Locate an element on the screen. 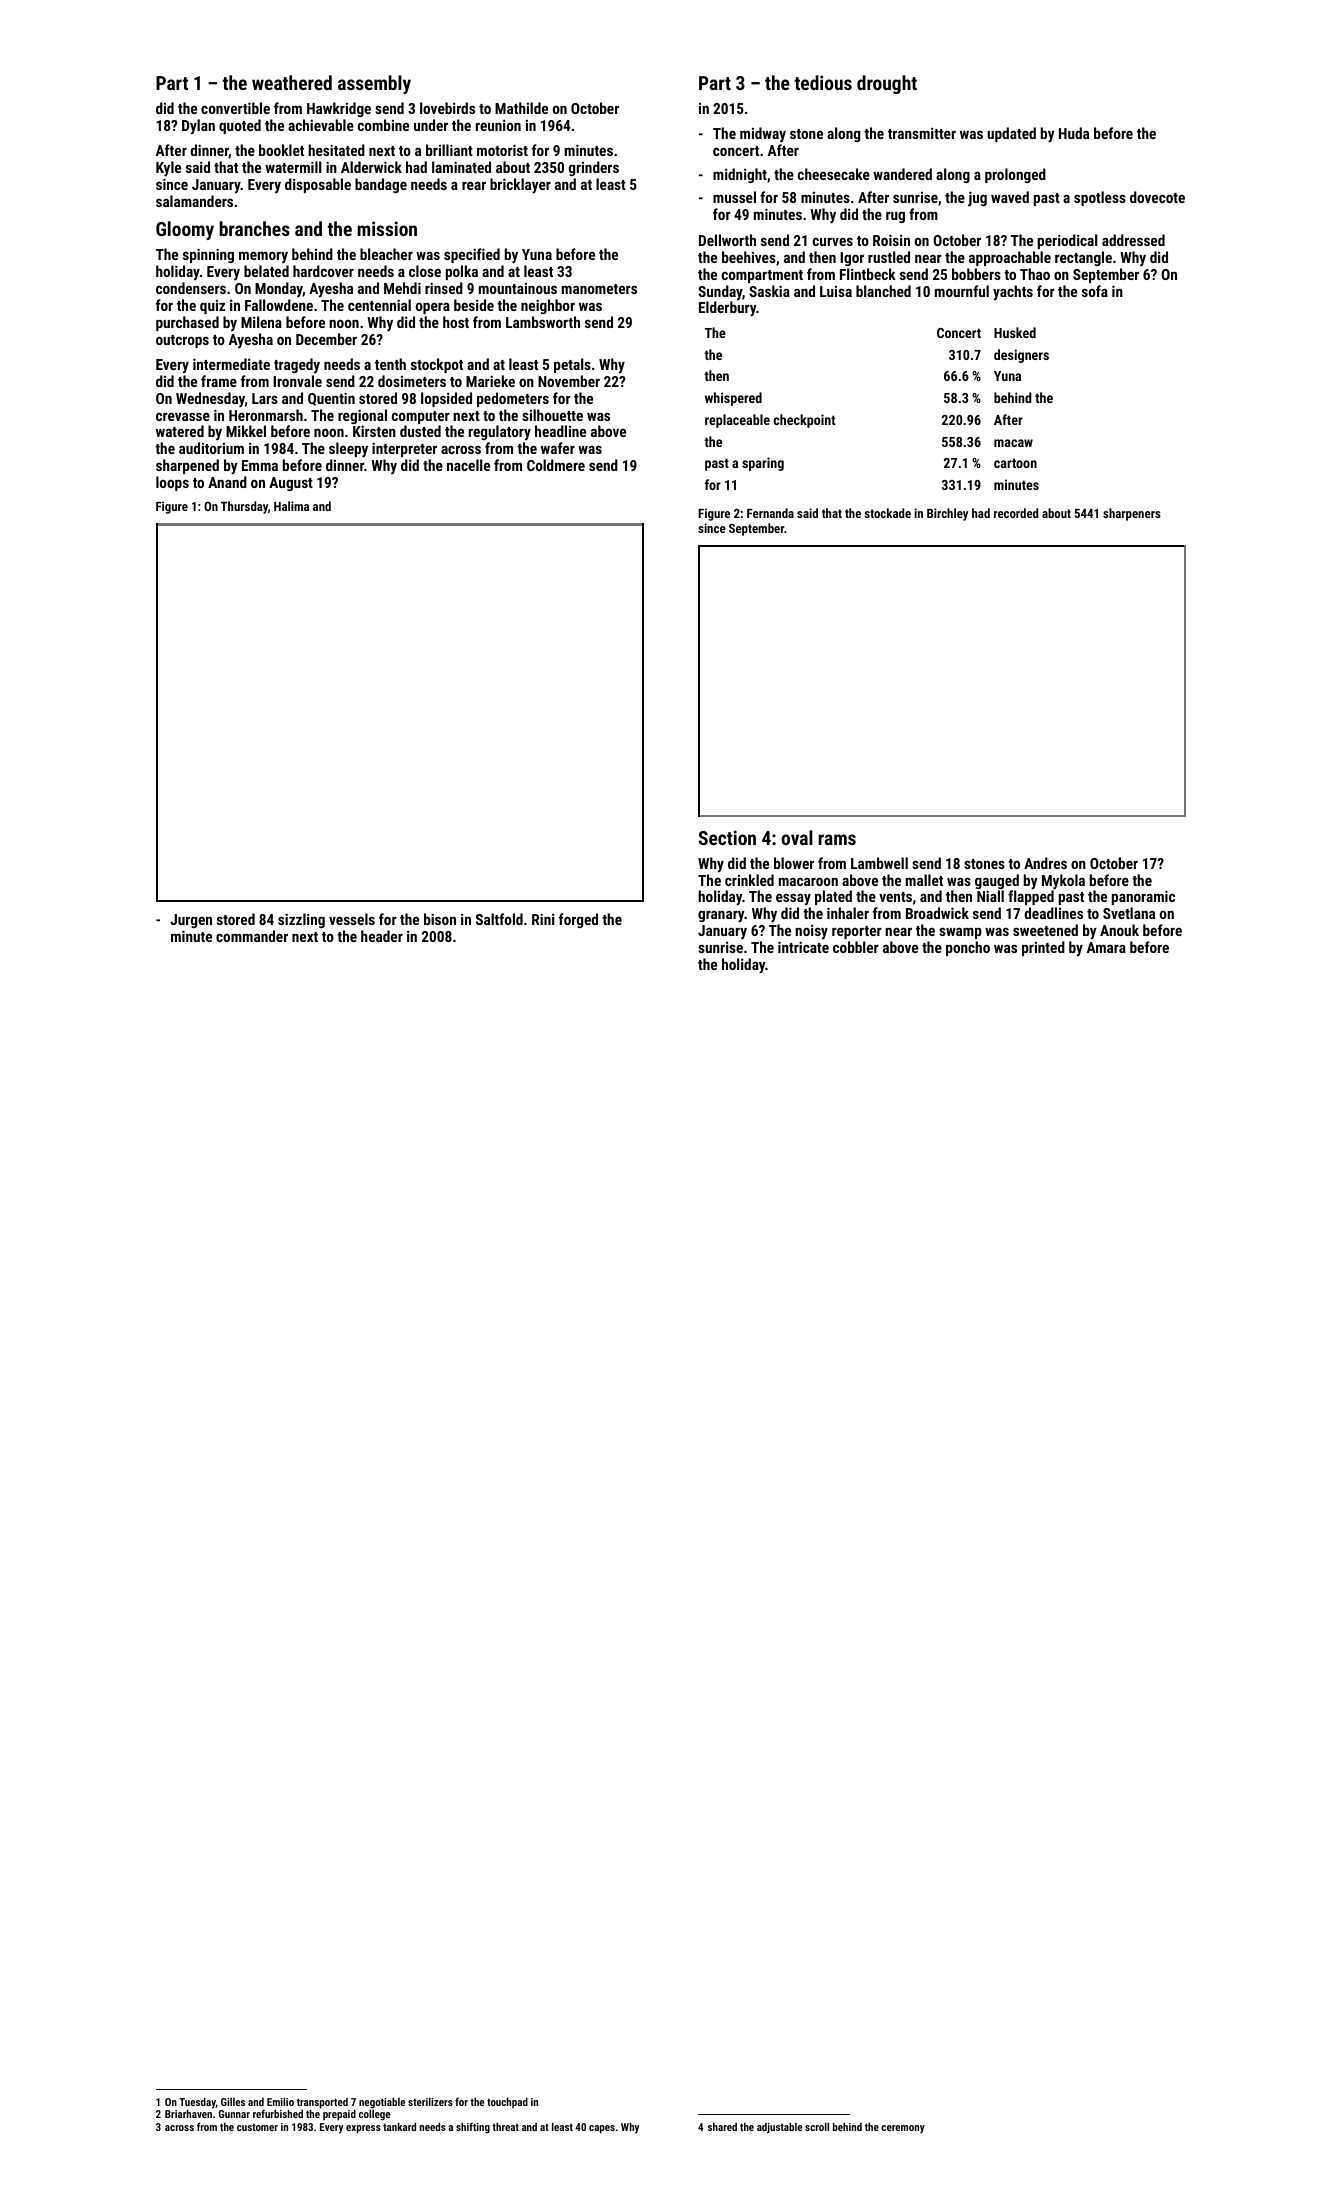 Image resolution: width=1342 pixels, height=2210 pixels. tedious is located at coordinates (823, 82).
